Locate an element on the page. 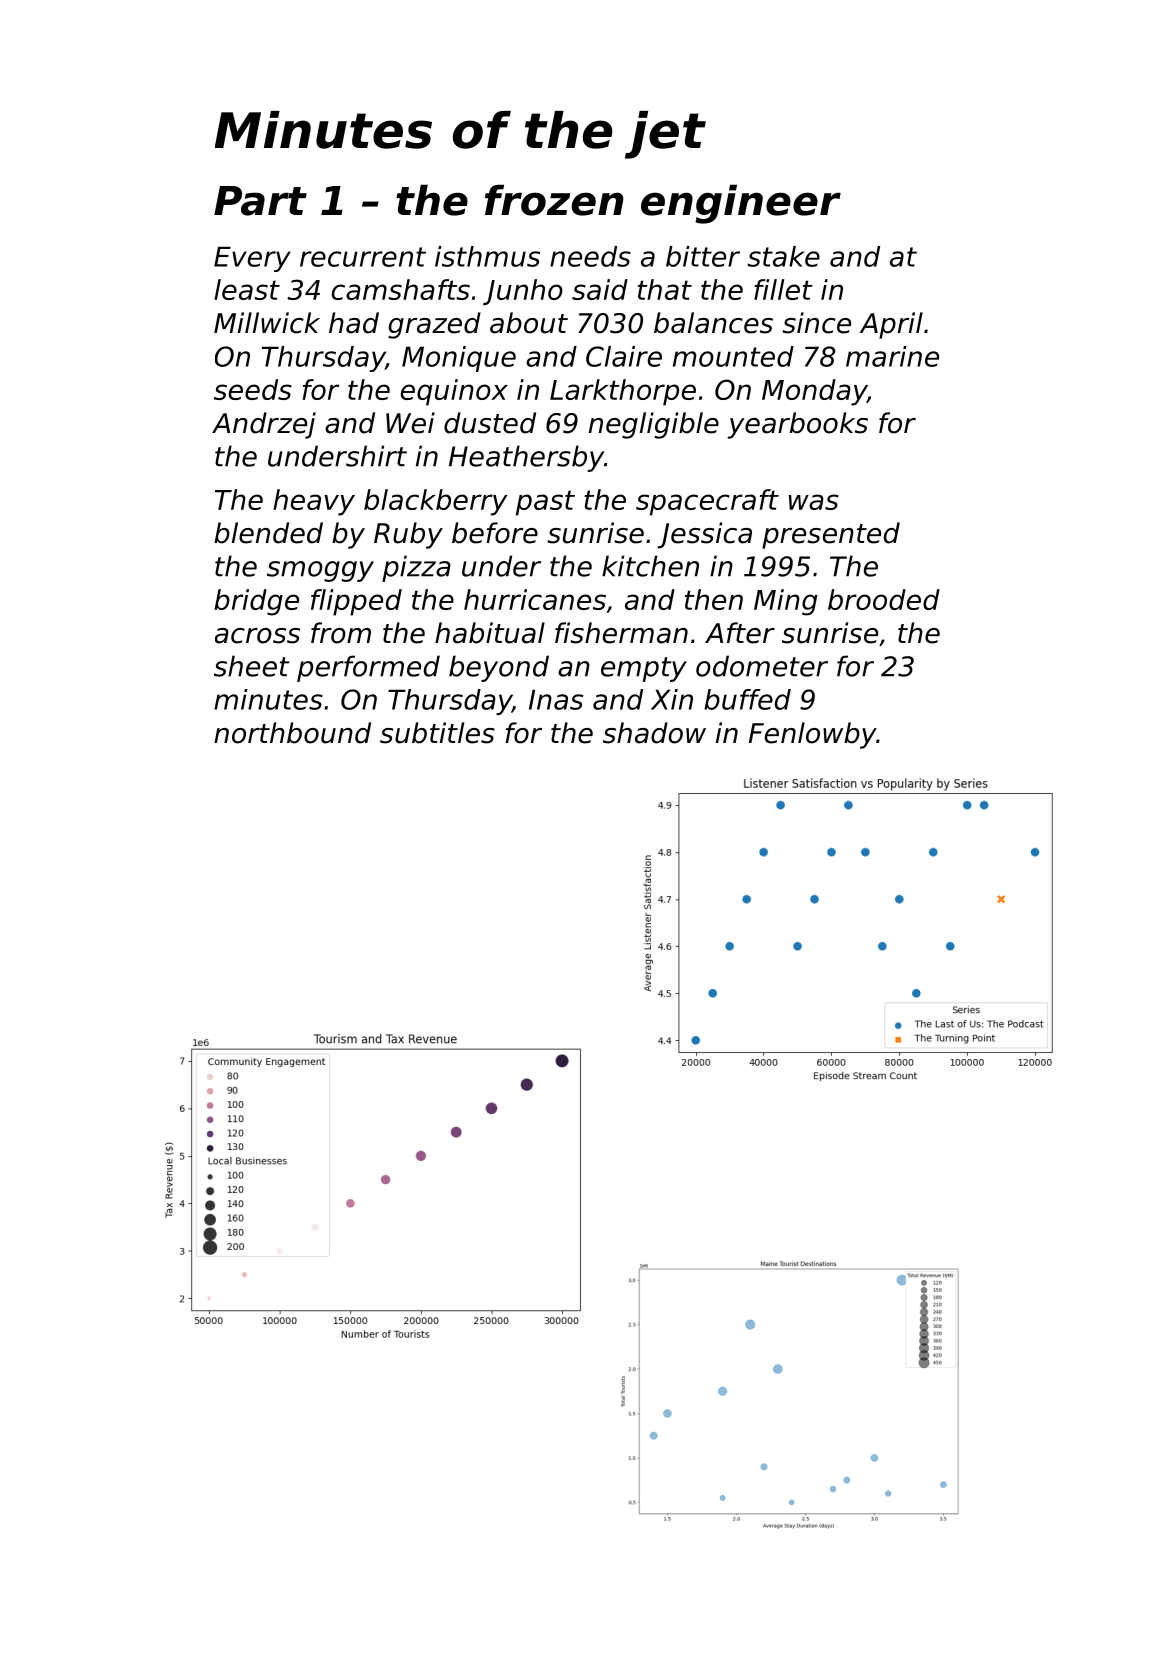 The height and width of the image is (1654, 1165). frozen is located at coordinates (554, 200).
